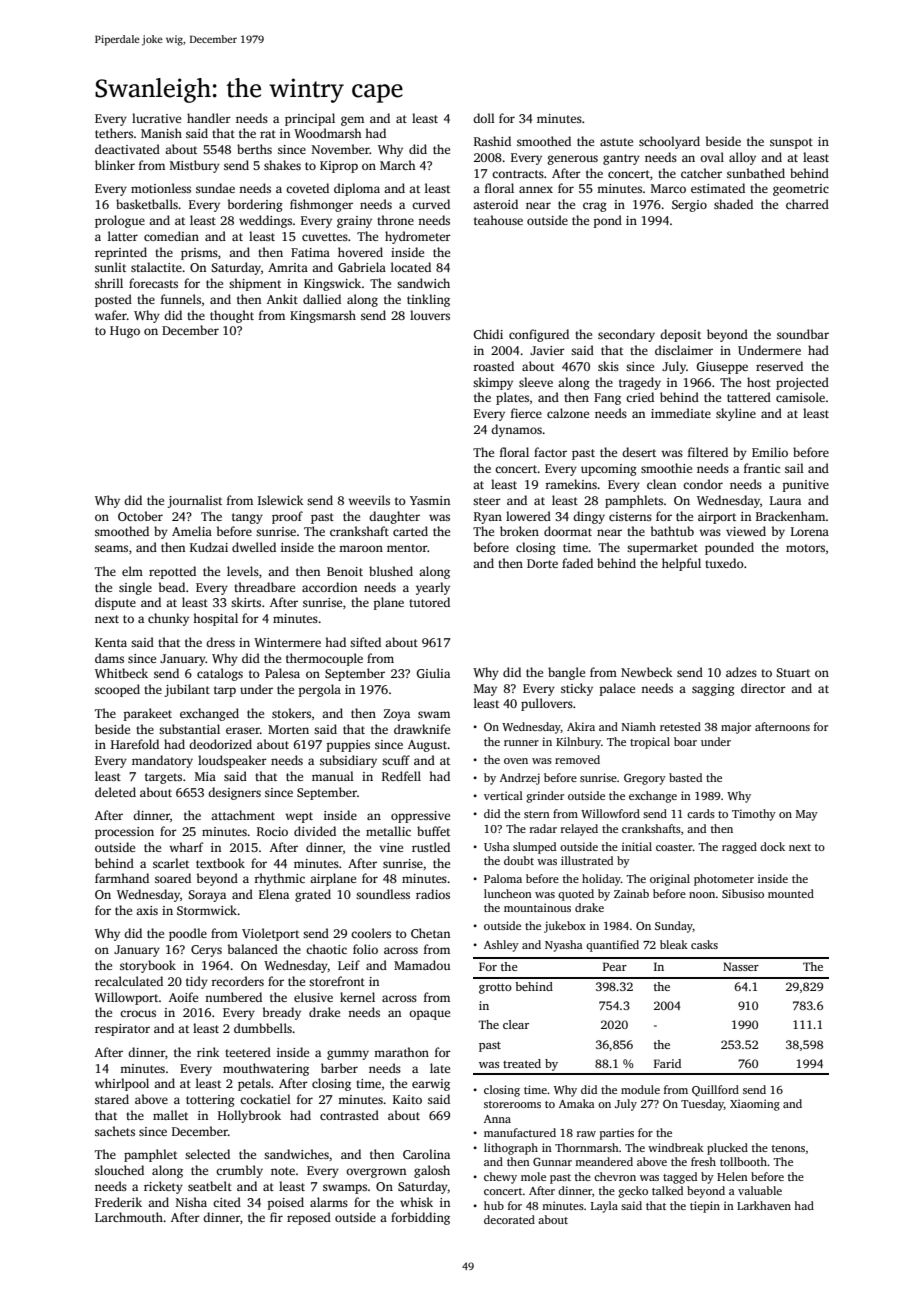 The width and height of the screenshot is (924, 1308). Describe the element at coordinates (114, 133) in the screenshot. I see `tethers` at that location.
